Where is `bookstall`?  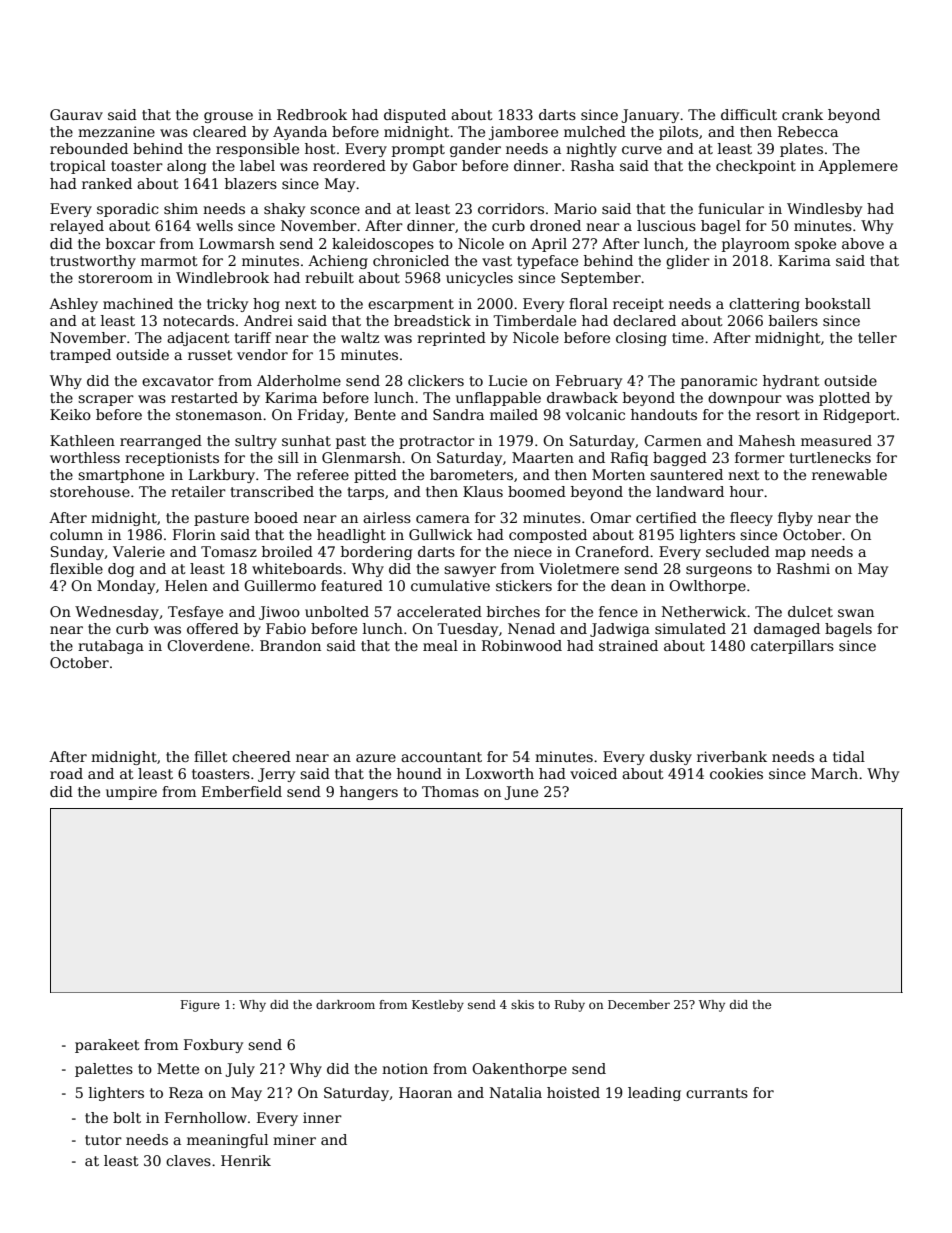 bookstall is located at coordinates (838, 303).
